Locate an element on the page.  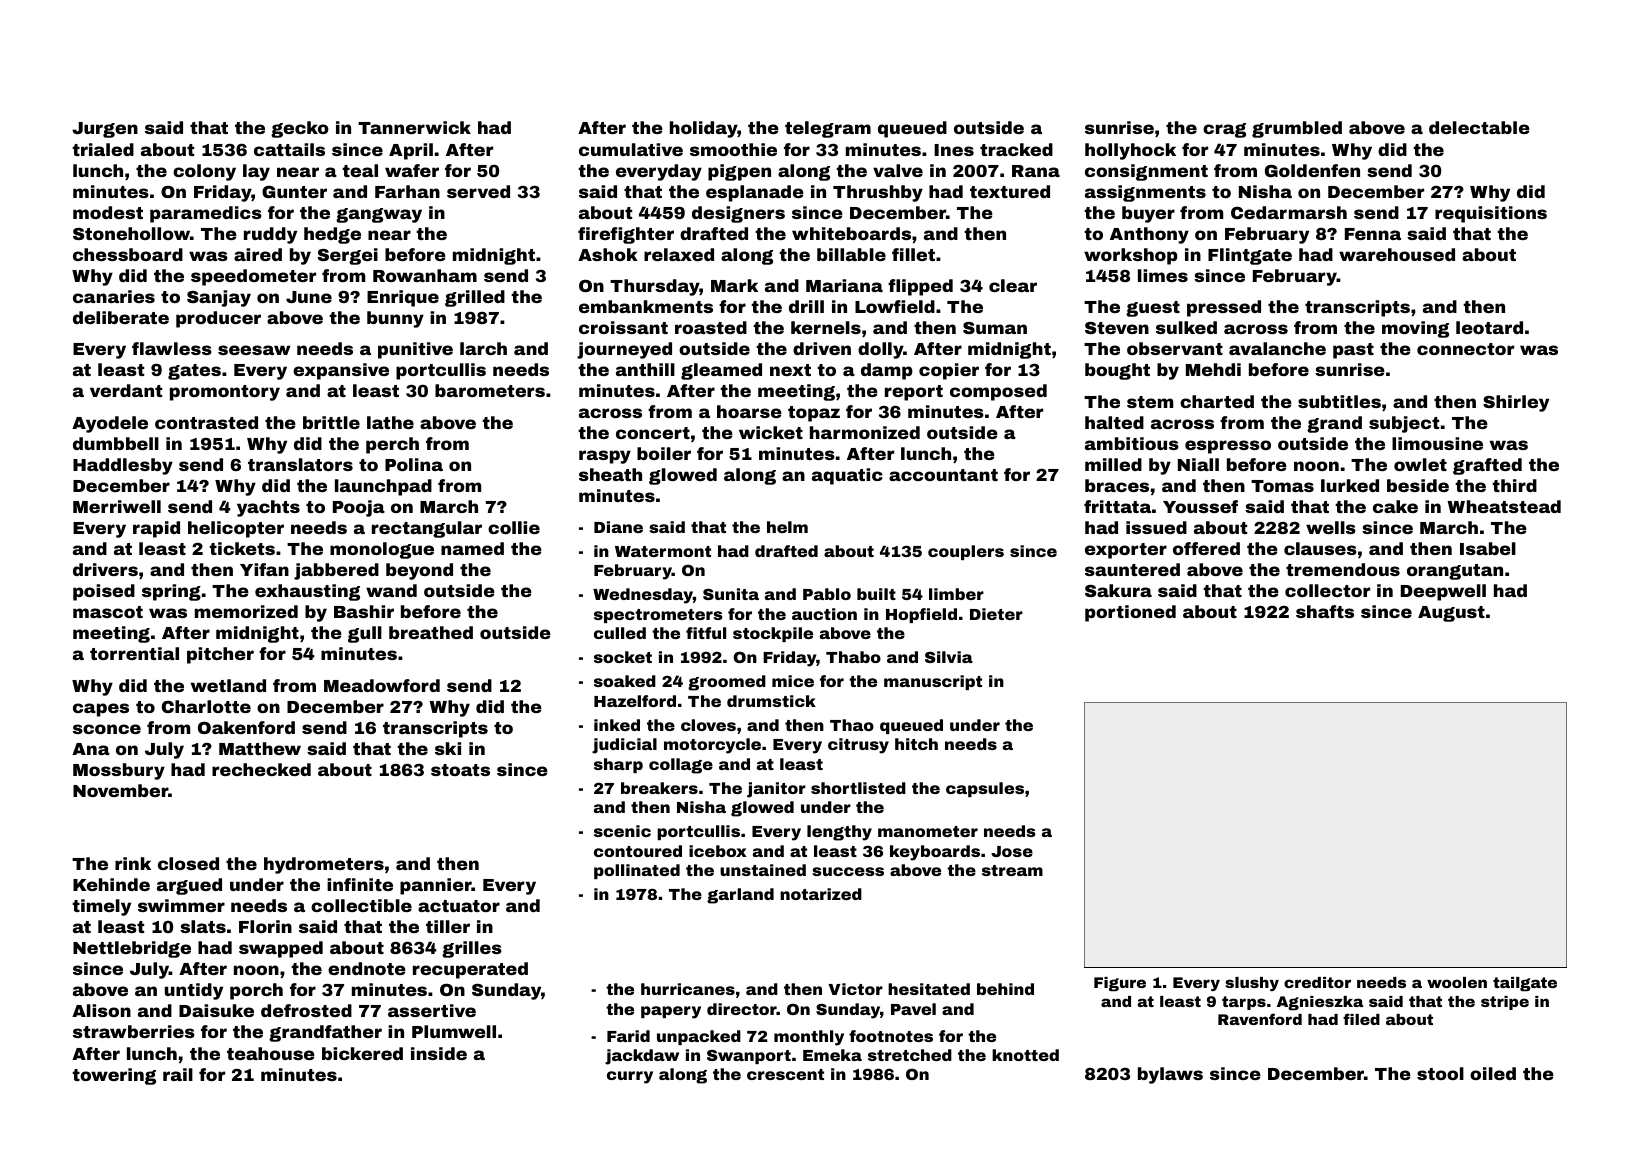
Mossbury is located at coordinates (119, 771).
